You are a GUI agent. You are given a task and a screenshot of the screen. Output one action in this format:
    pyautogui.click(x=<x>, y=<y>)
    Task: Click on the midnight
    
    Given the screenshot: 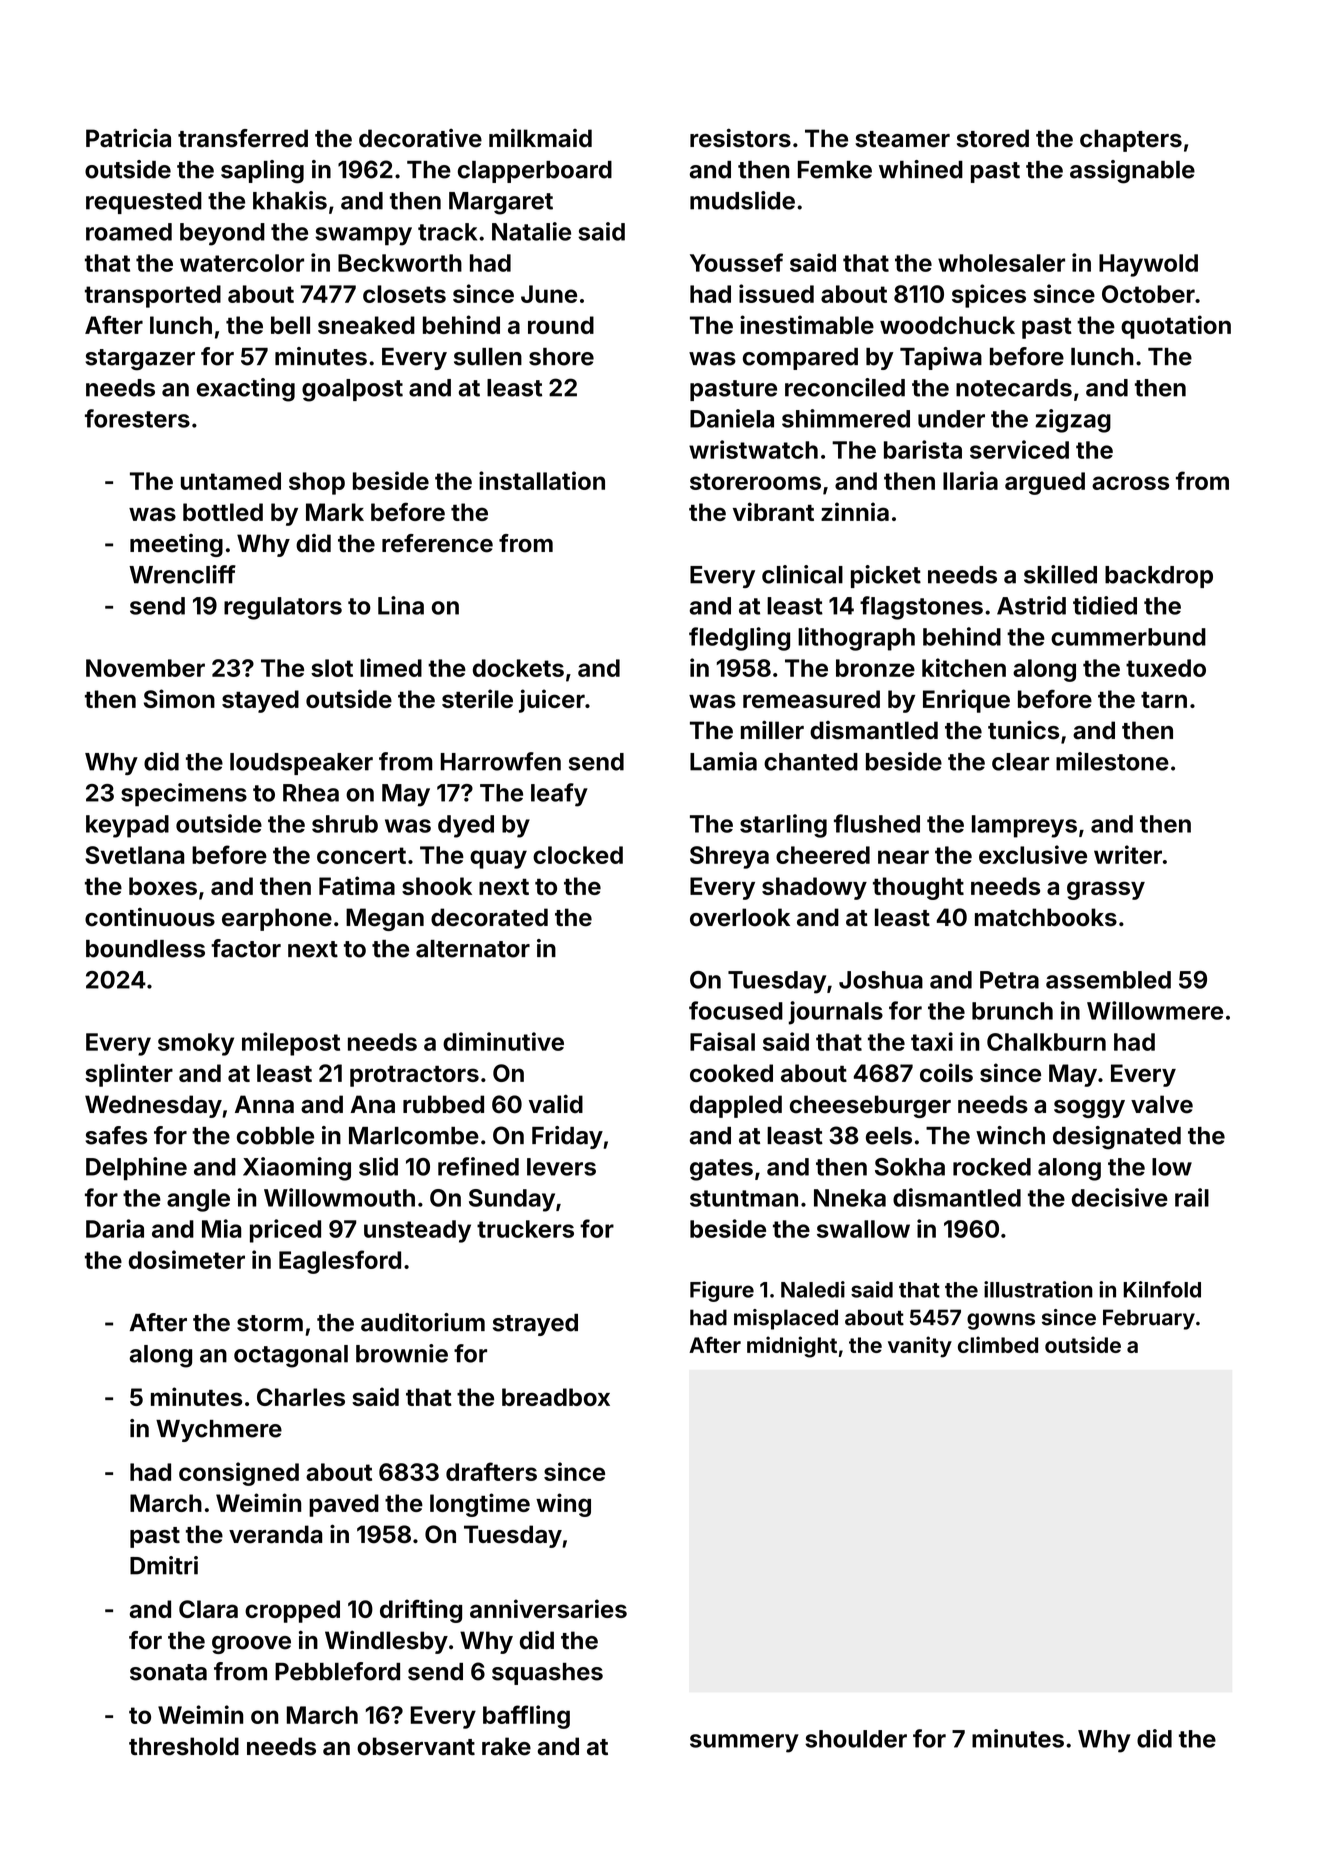 What is the action you would take?
    pyautogui.click(x=792, y=1347)
